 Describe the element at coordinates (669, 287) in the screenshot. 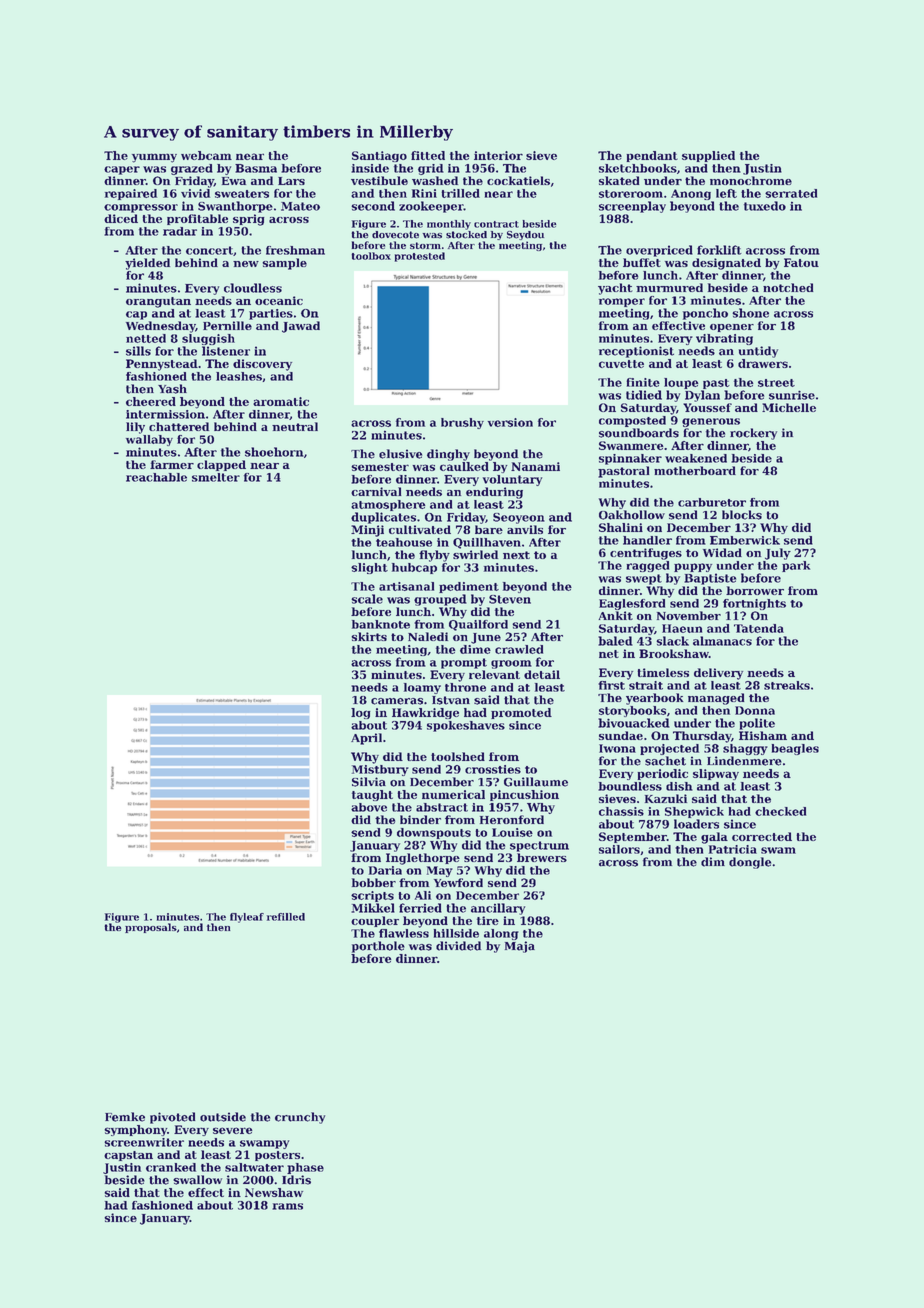

I see `murmured` at that location.
